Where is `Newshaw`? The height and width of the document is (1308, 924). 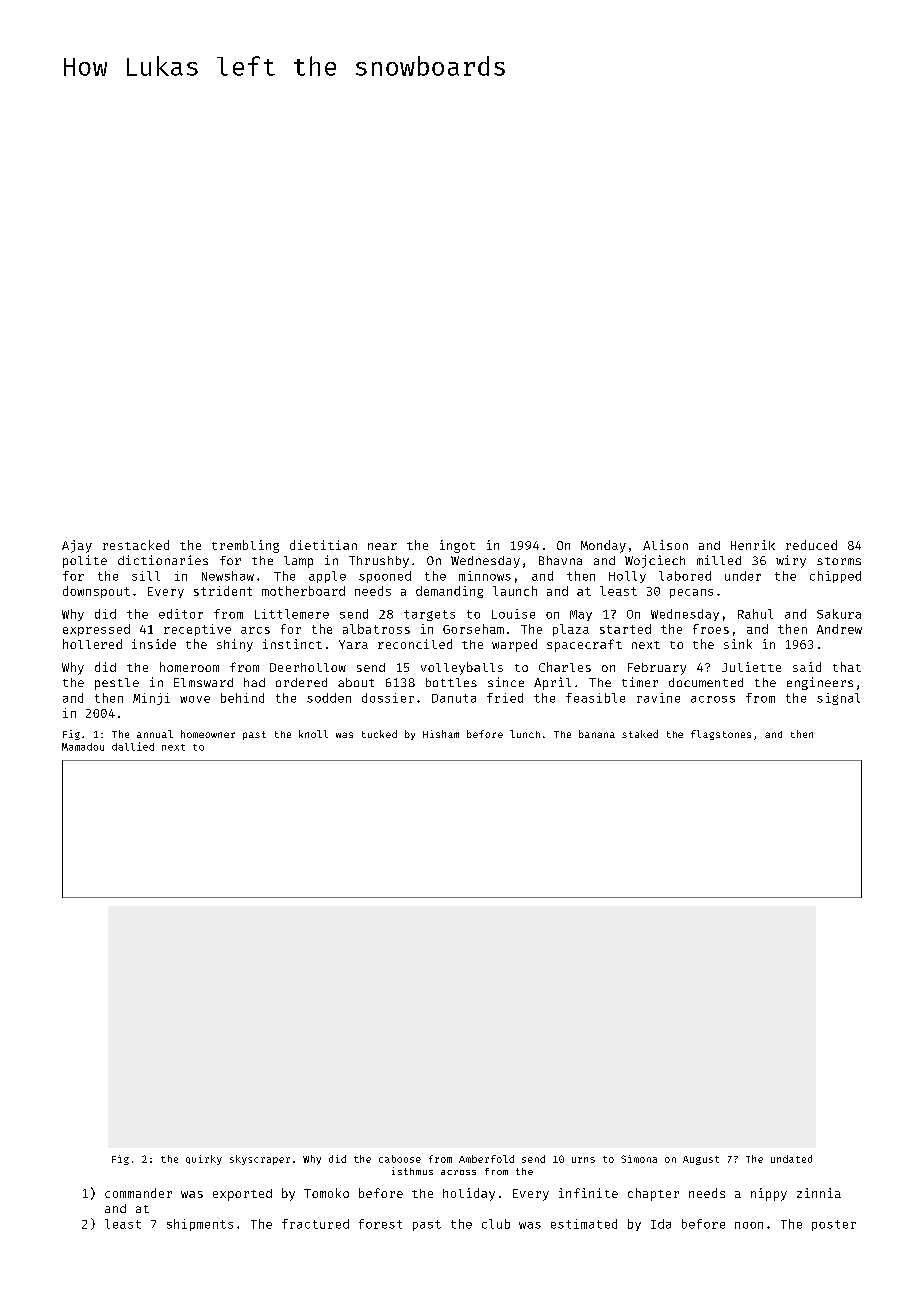 Newshaw is located at coordinates (228, 576).
